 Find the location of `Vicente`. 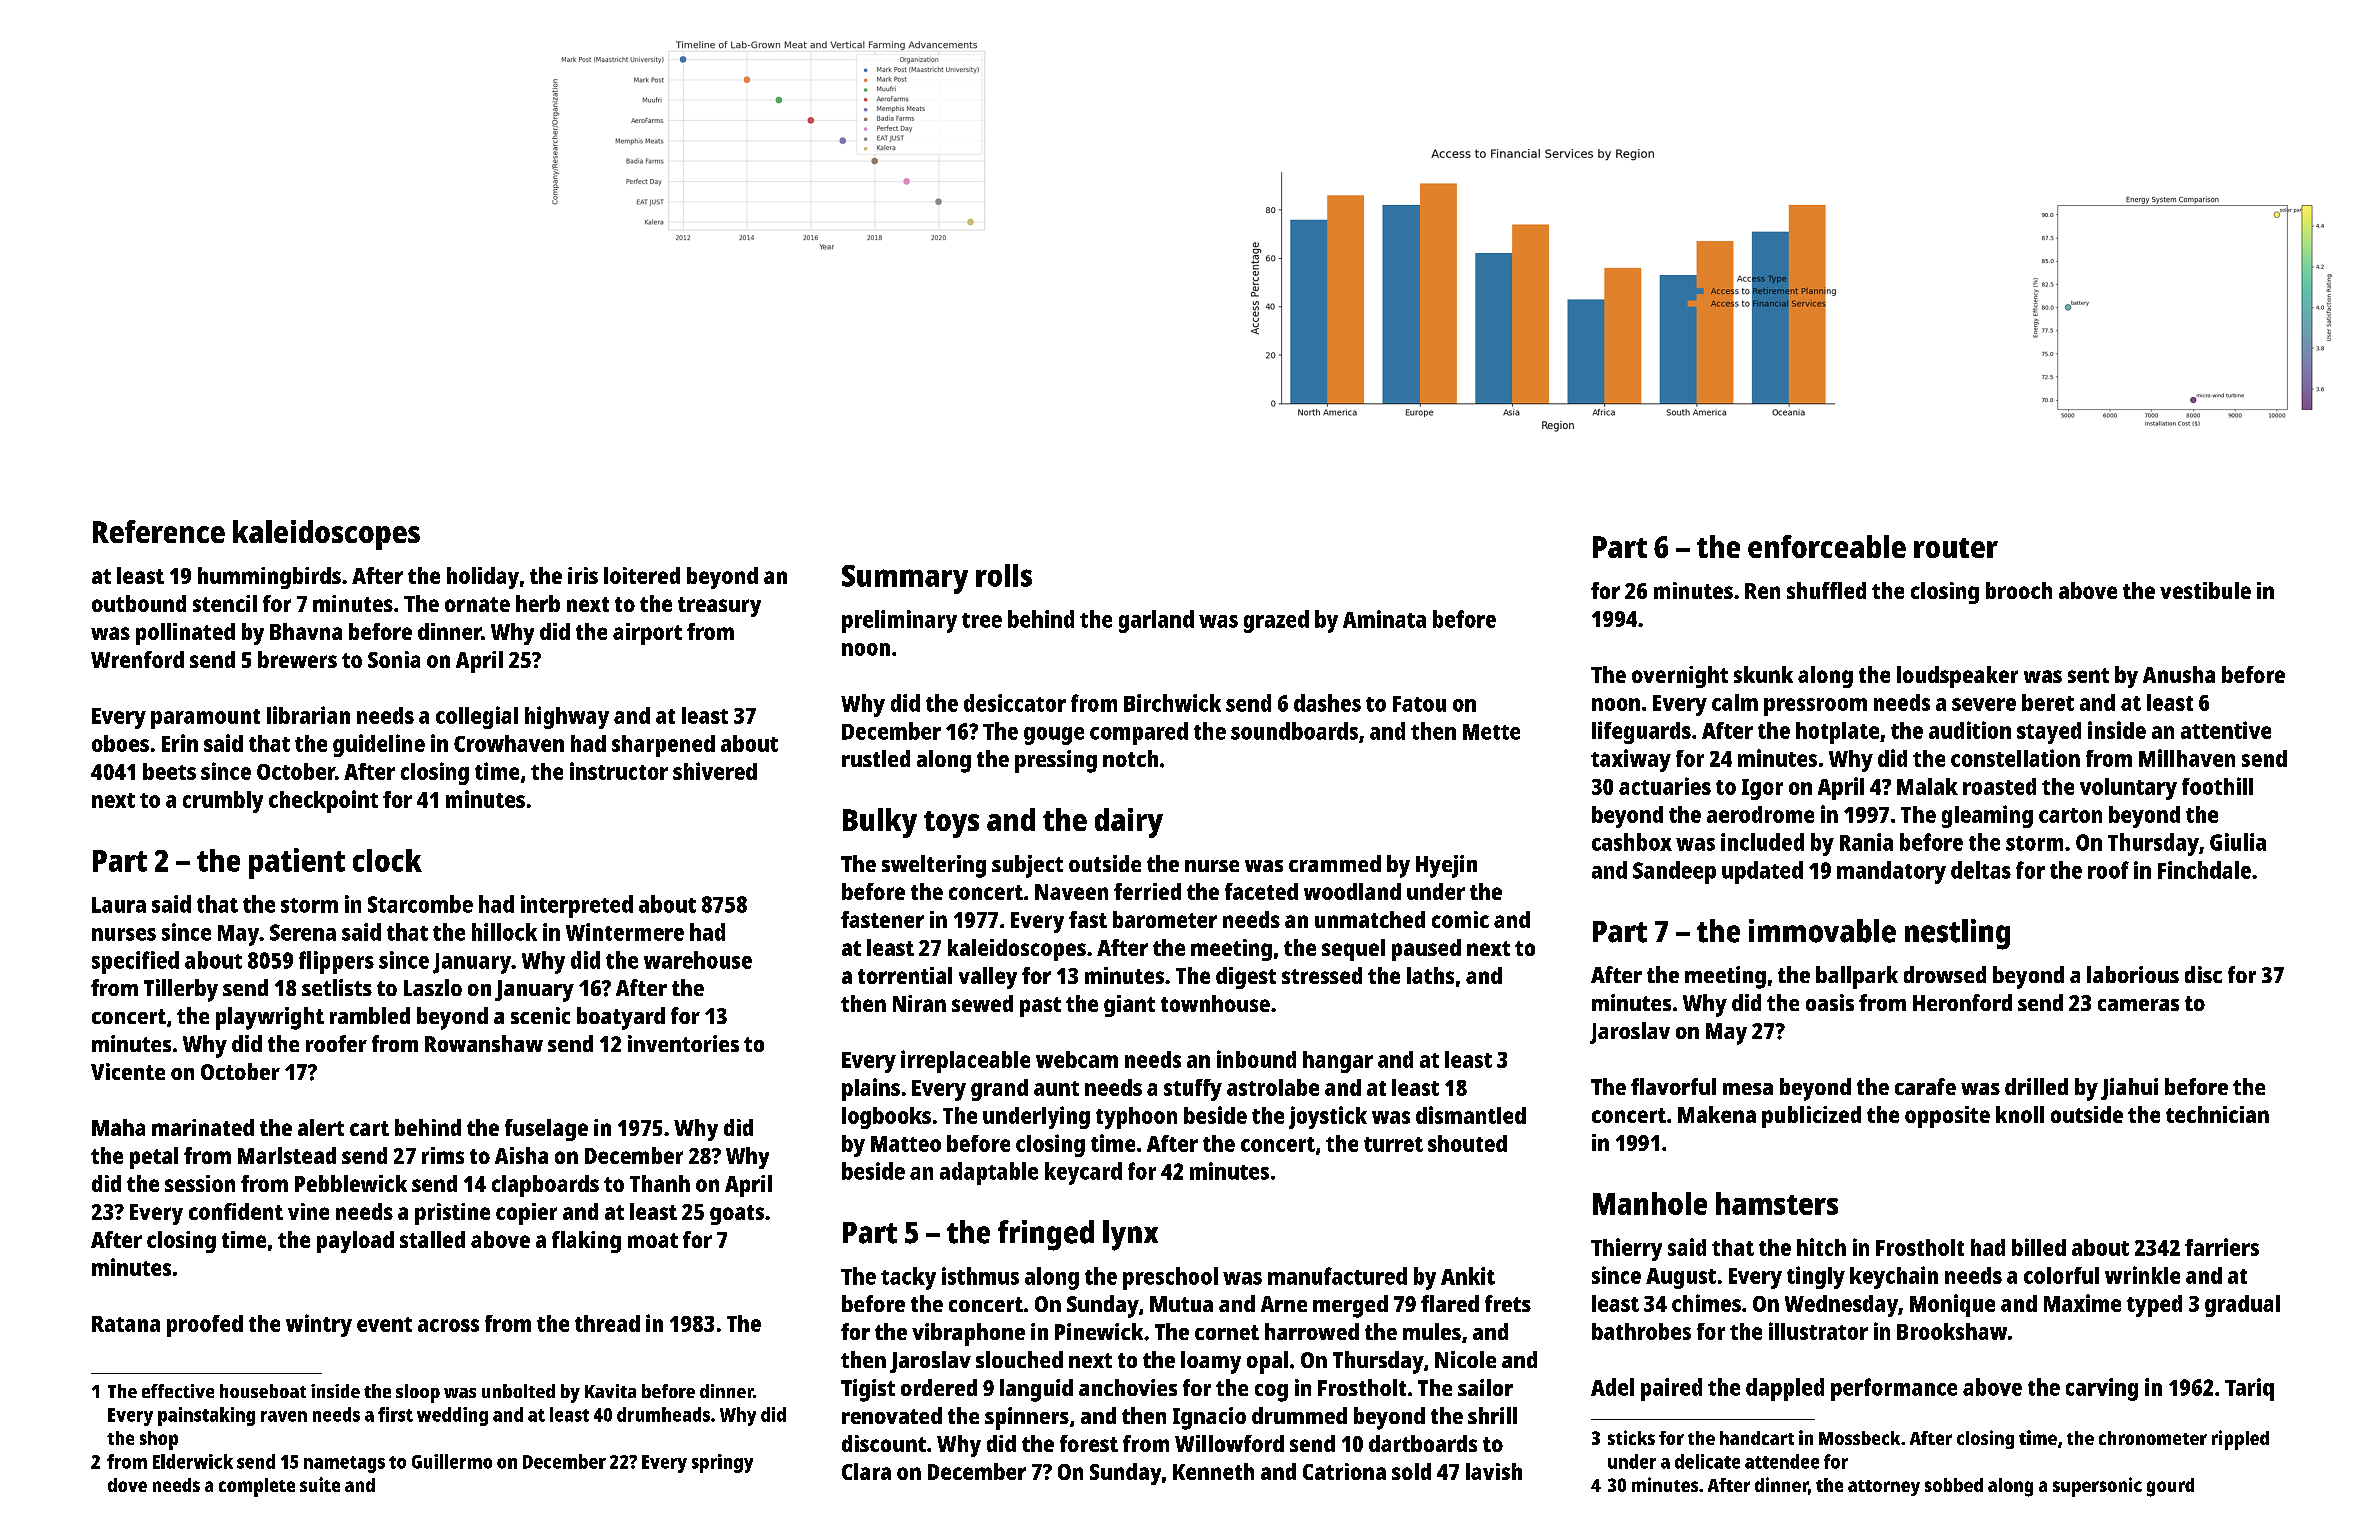

Vicente is located at coordinates (128, 1071).
